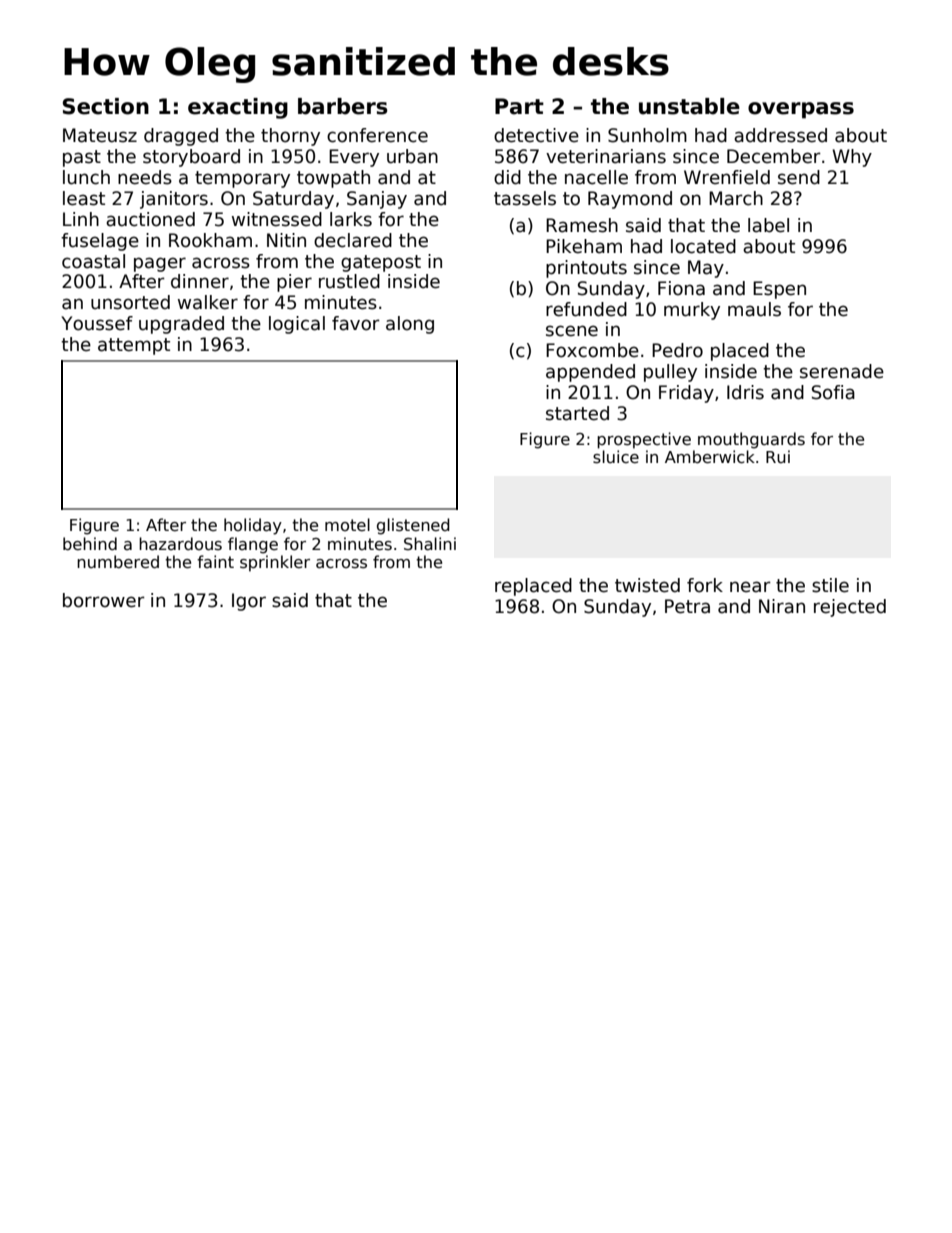  I want to click on Shalini, so click(430, 544).
